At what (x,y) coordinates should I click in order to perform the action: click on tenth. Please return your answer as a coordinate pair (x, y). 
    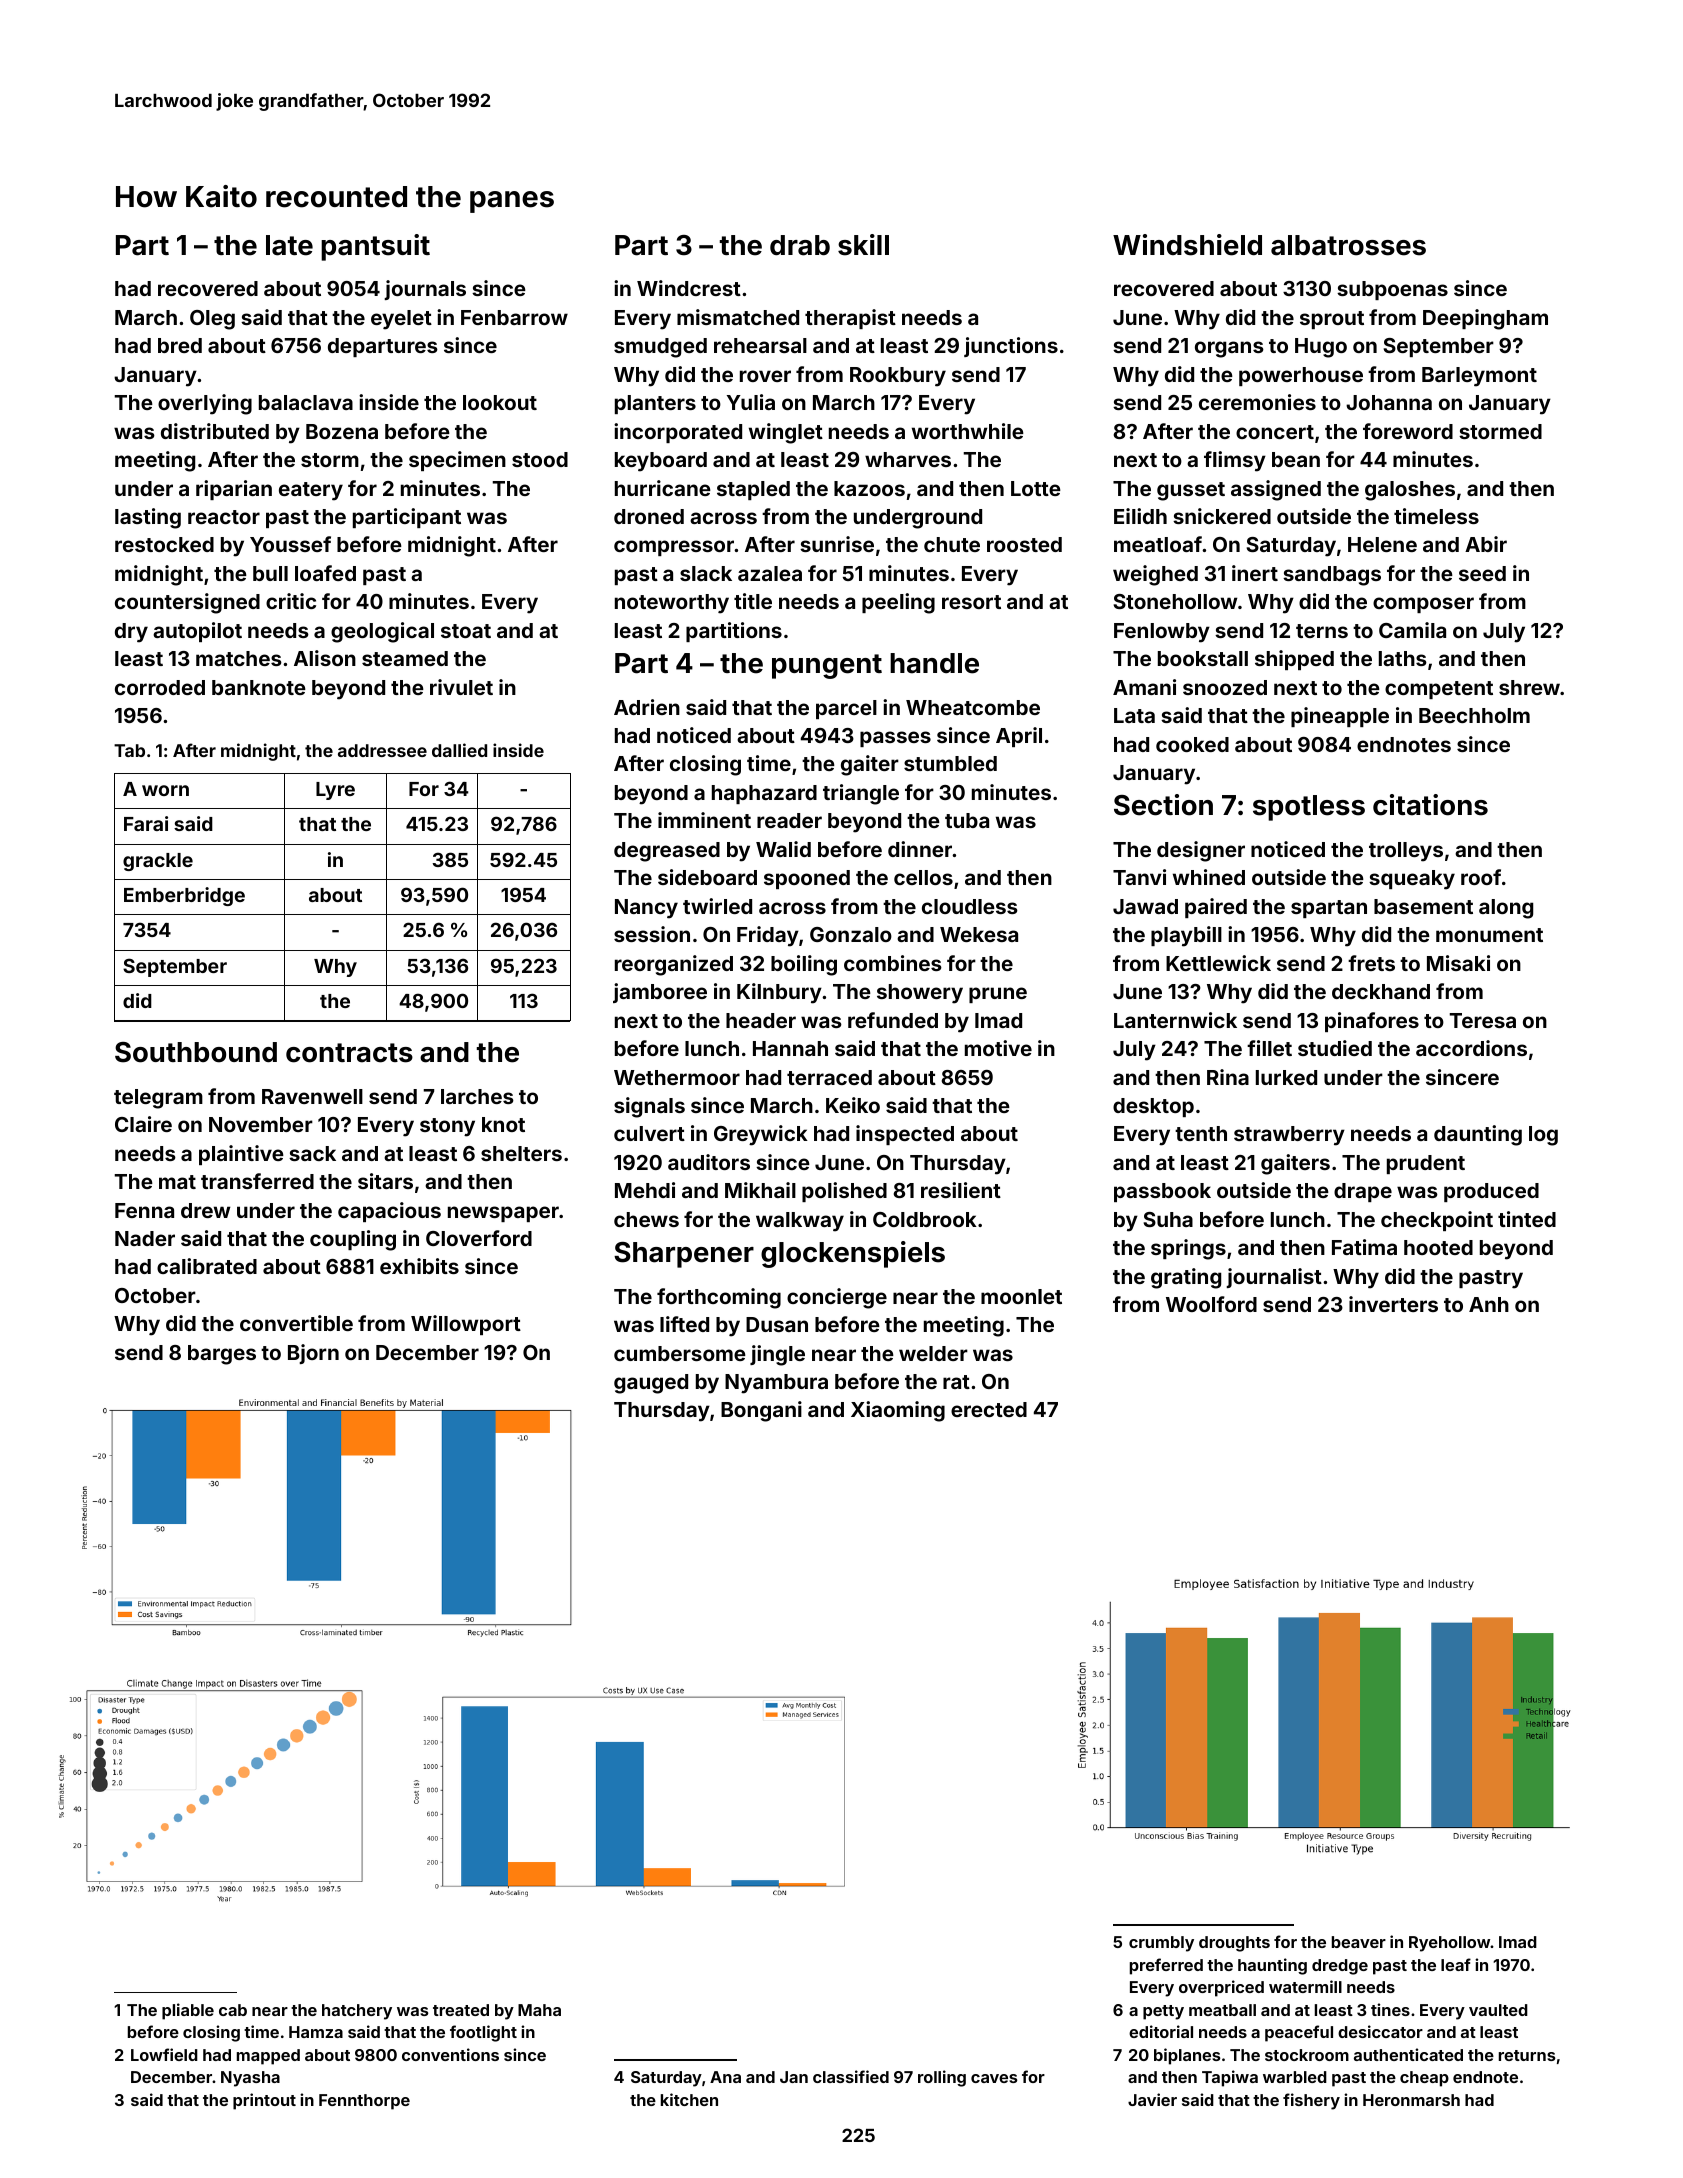
    Looking at the image, I should click on (1201, 1133).
